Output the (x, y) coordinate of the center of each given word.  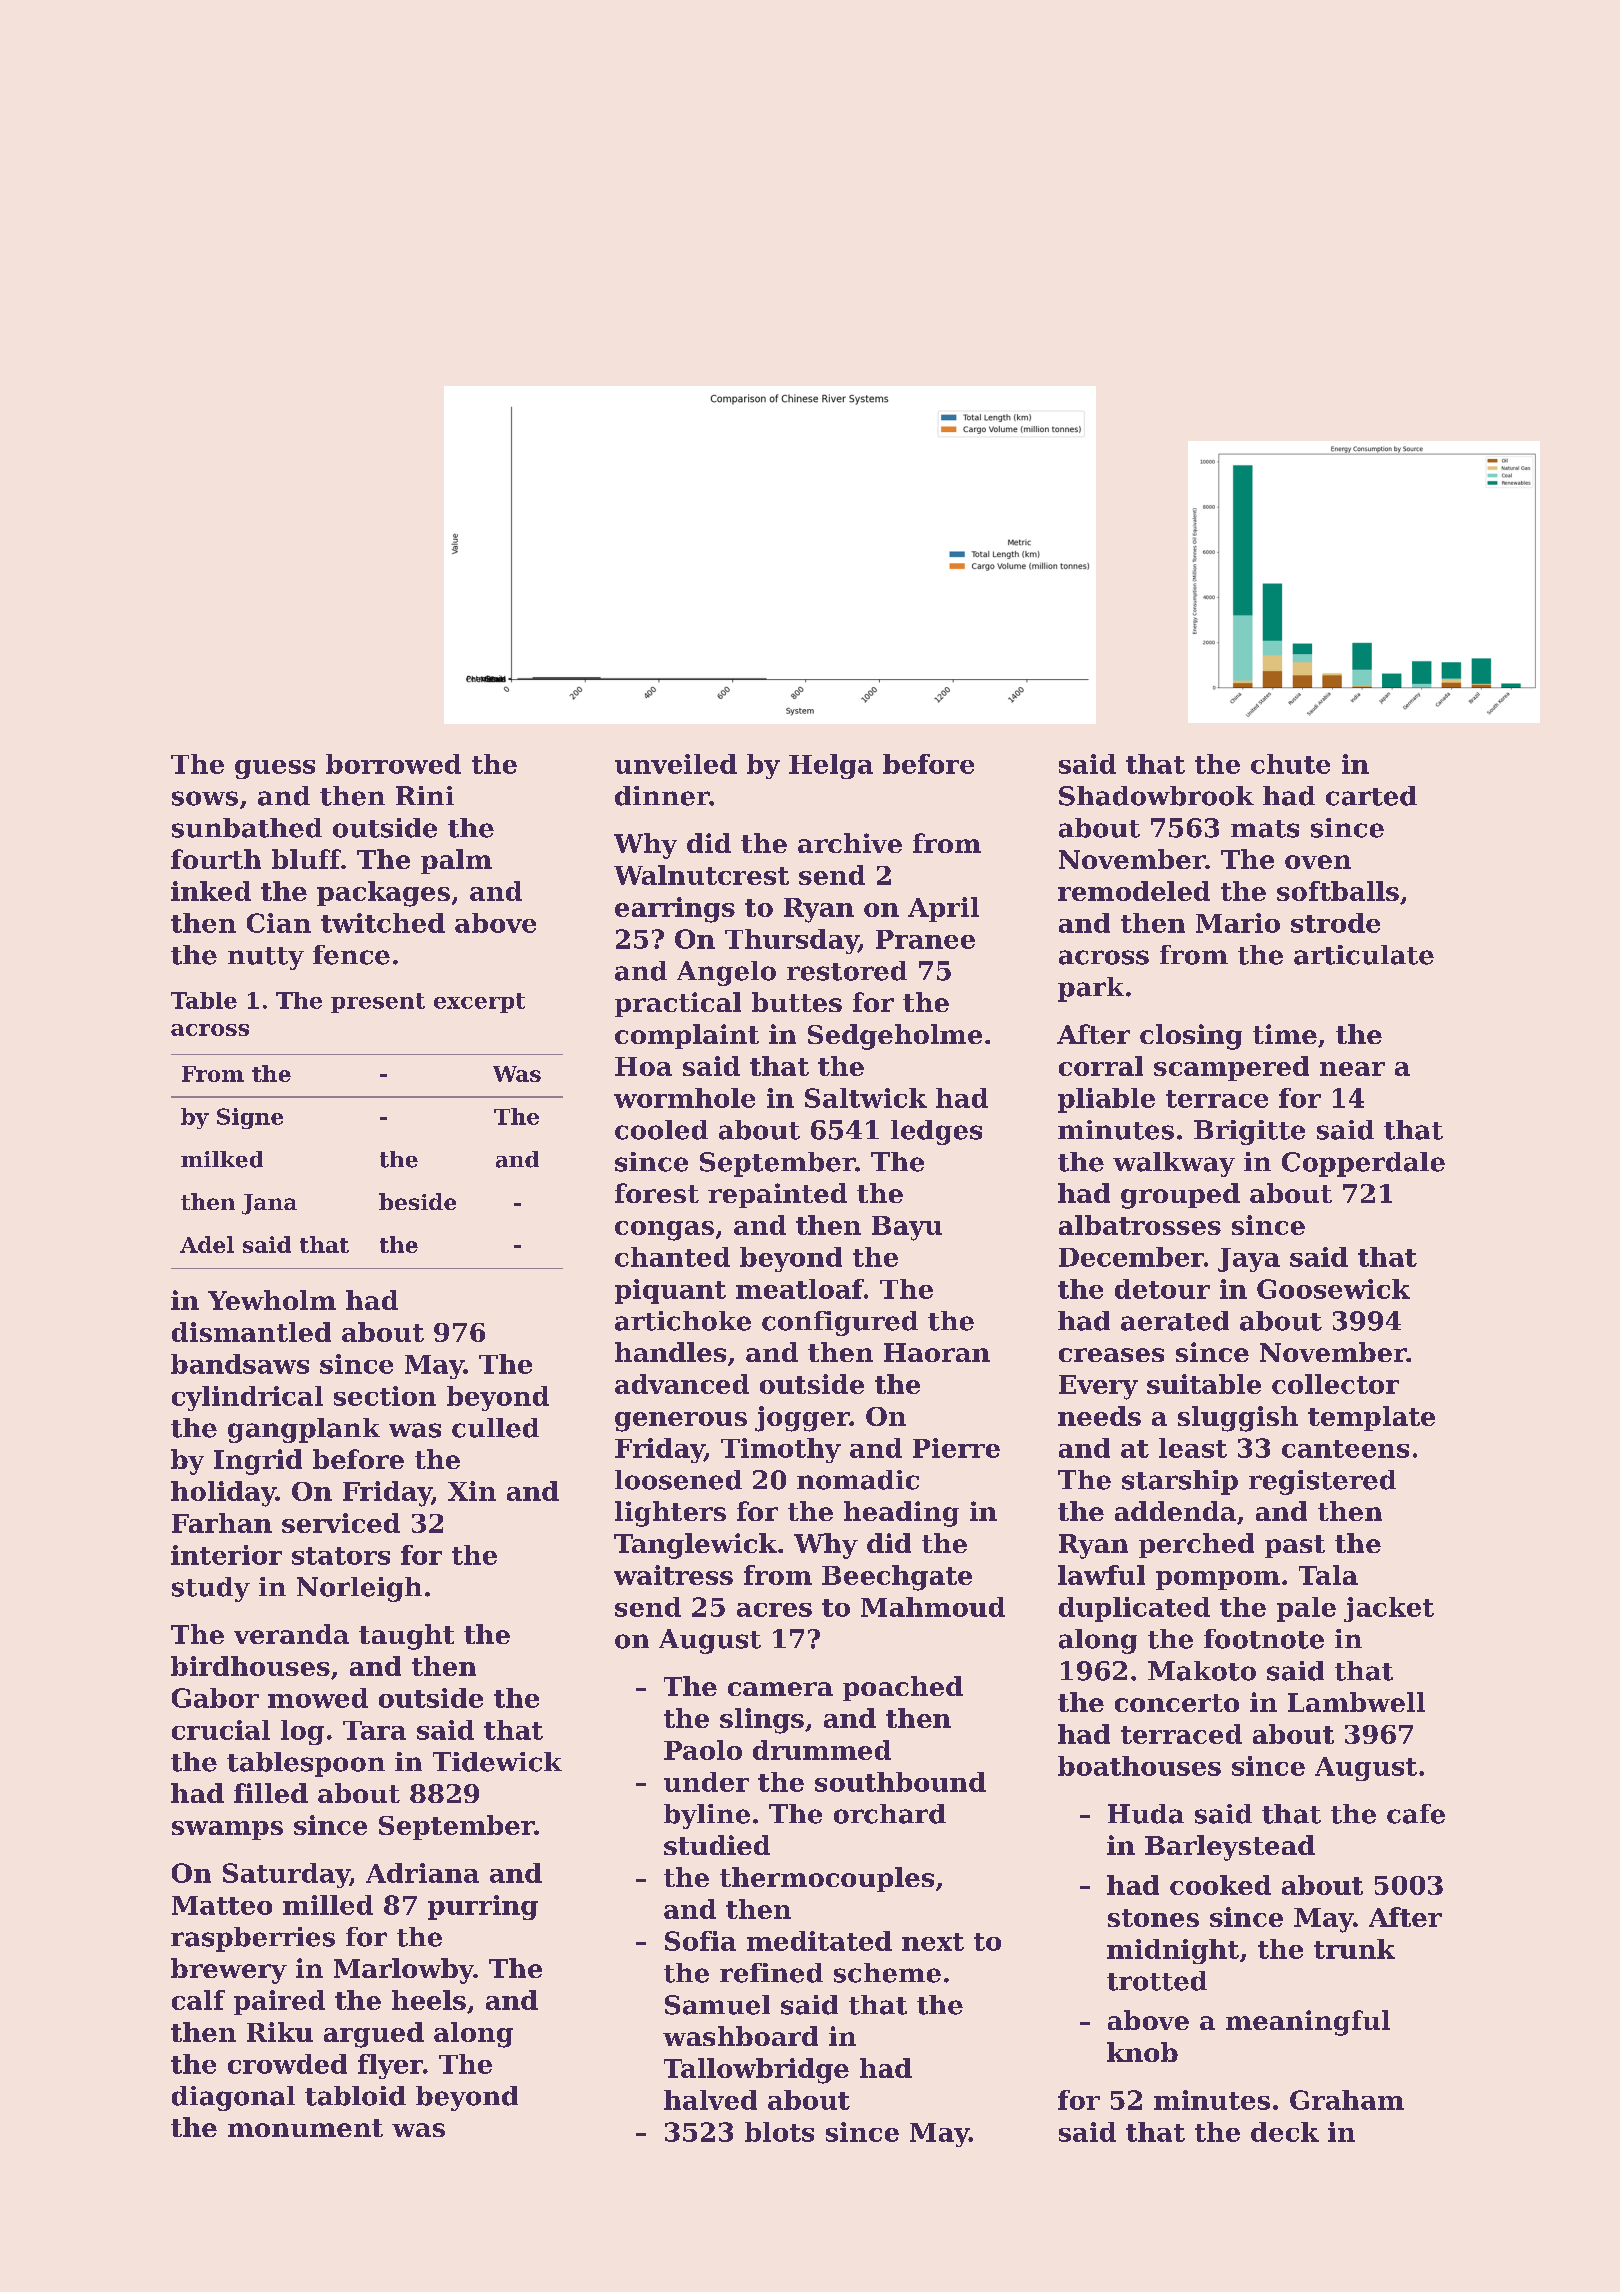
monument (305, 2128)
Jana (269, 1204)
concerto (1177, 1703)
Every (1098, 1387)
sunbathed (247, 828)
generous (681, 1422)
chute (1290, 764)
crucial (221, 1730)
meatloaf (800, 1289)
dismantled (251, 1332)
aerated (1175, 1321)
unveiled (676, 764)
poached (903, 1688)
